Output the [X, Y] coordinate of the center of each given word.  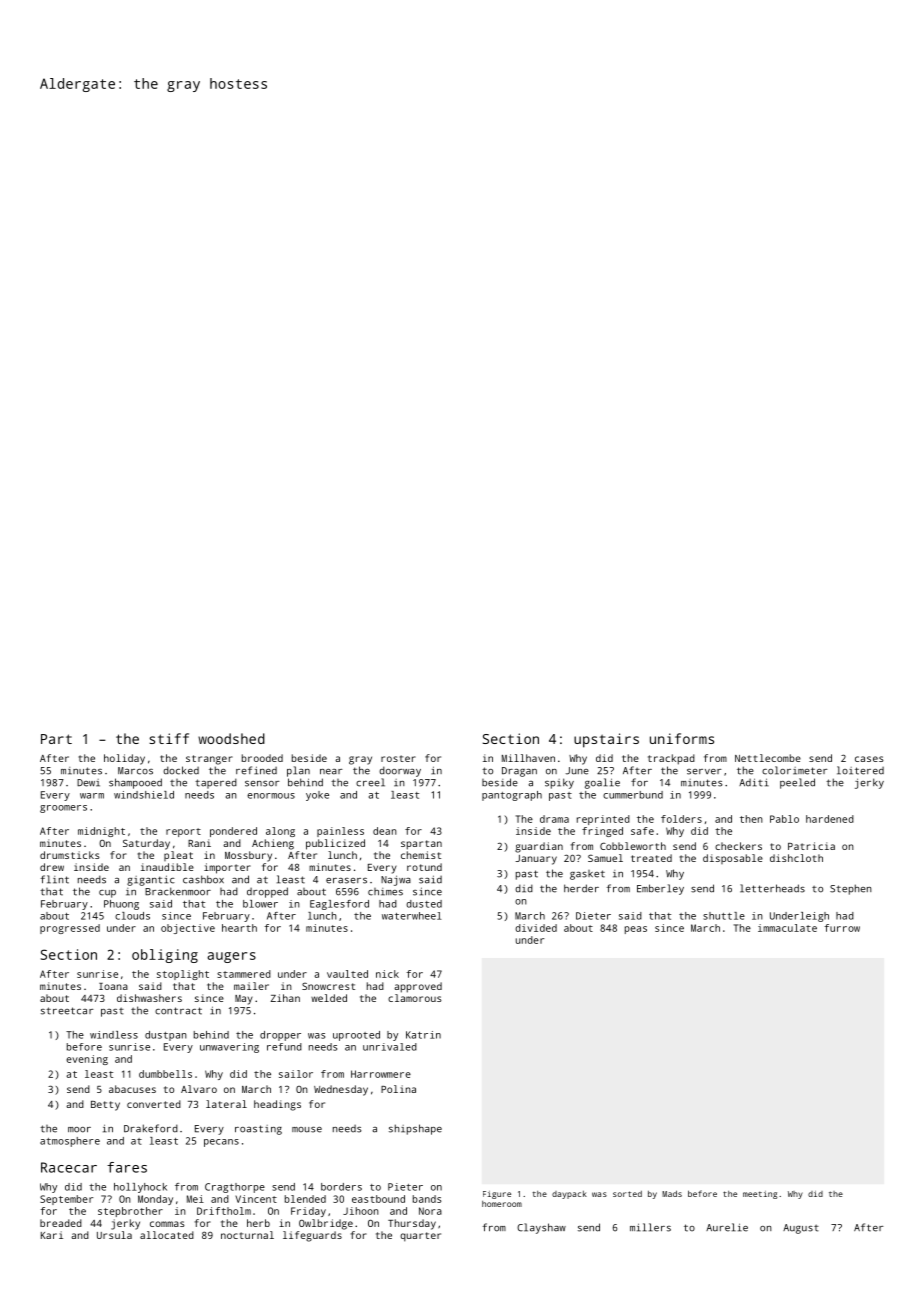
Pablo [784, 819]
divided [536, 928]
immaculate [787, 928]
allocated [167, 1235]
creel [370, 782]
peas [636, 930]
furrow [842, 928]
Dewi [88, 783]
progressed [70, 929]
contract [178, 1011]
